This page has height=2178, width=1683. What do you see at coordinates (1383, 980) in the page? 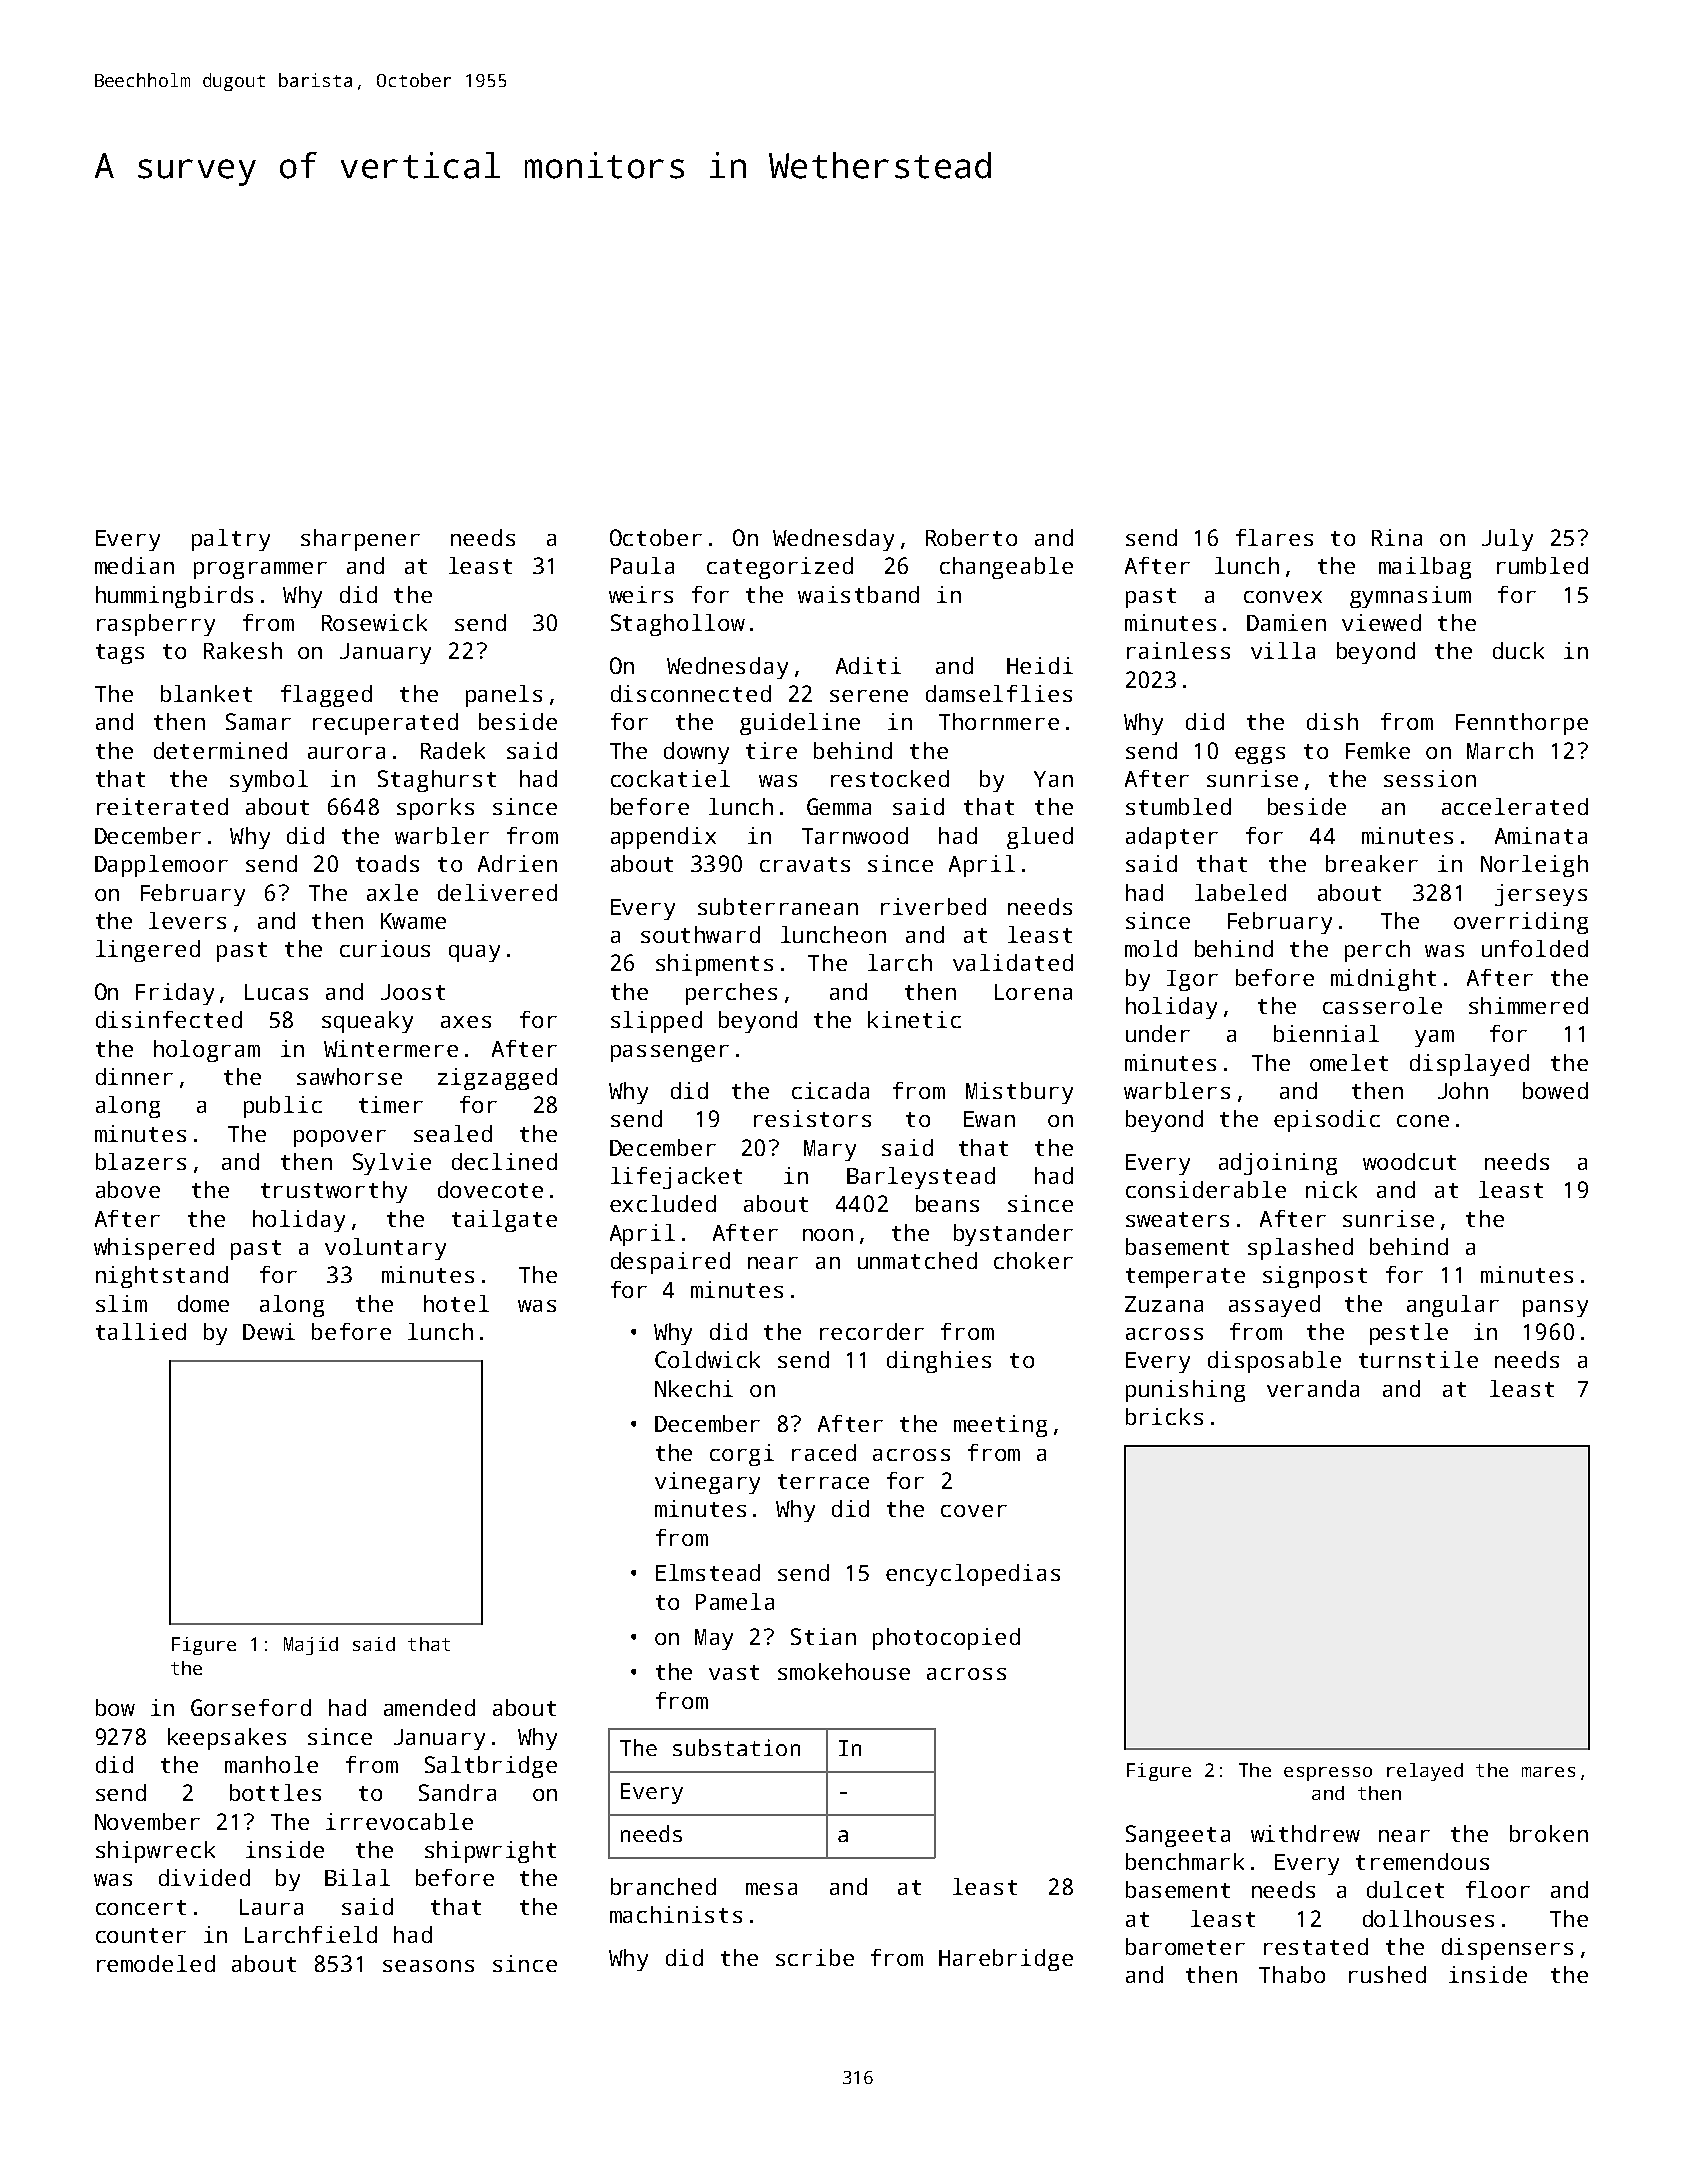
I see `midnight` at bounding box center [1383, 980].
